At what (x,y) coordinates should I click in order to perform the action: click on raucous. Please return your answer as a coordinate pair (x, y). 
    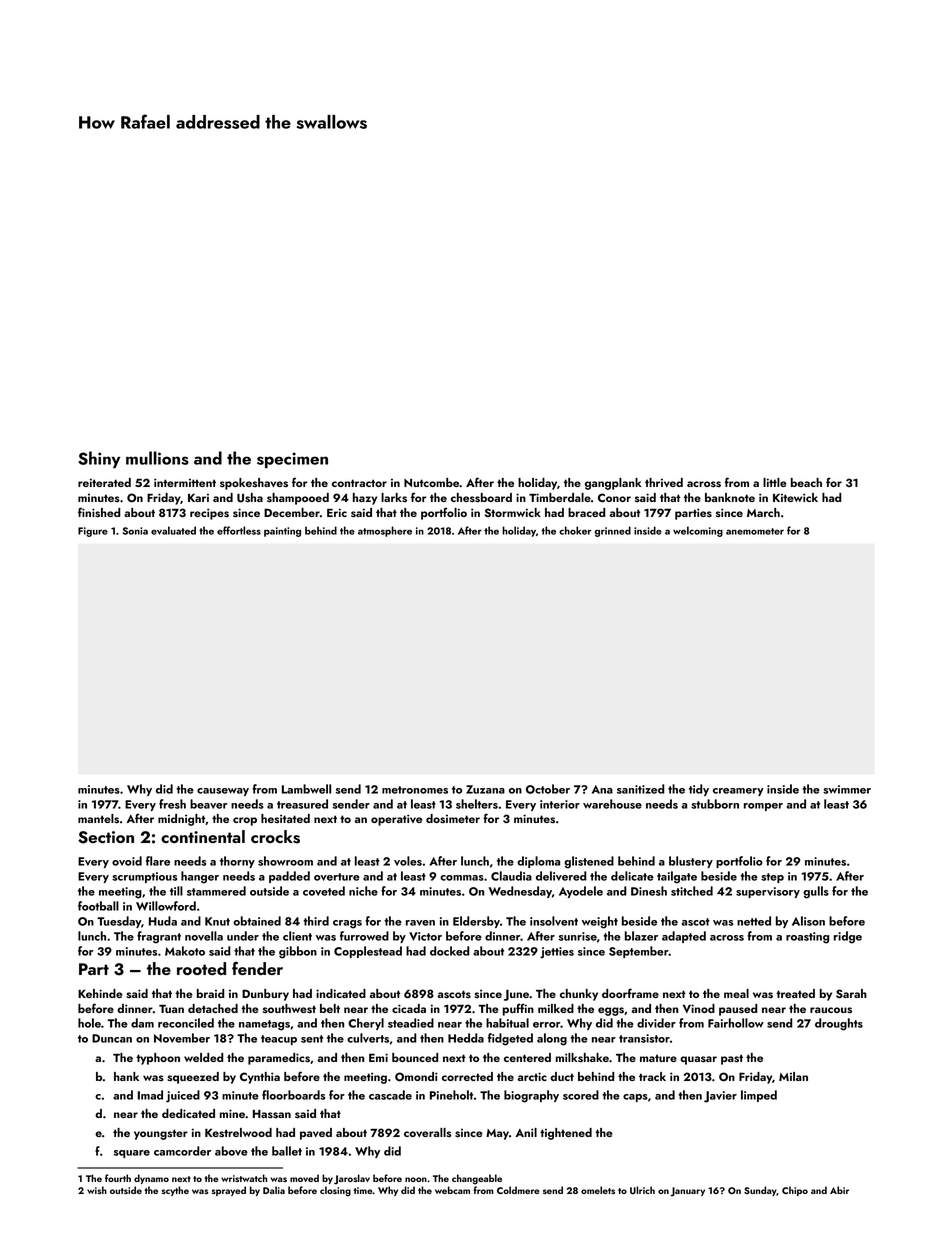
    Looking at the image, I should click on (831, 1010).
